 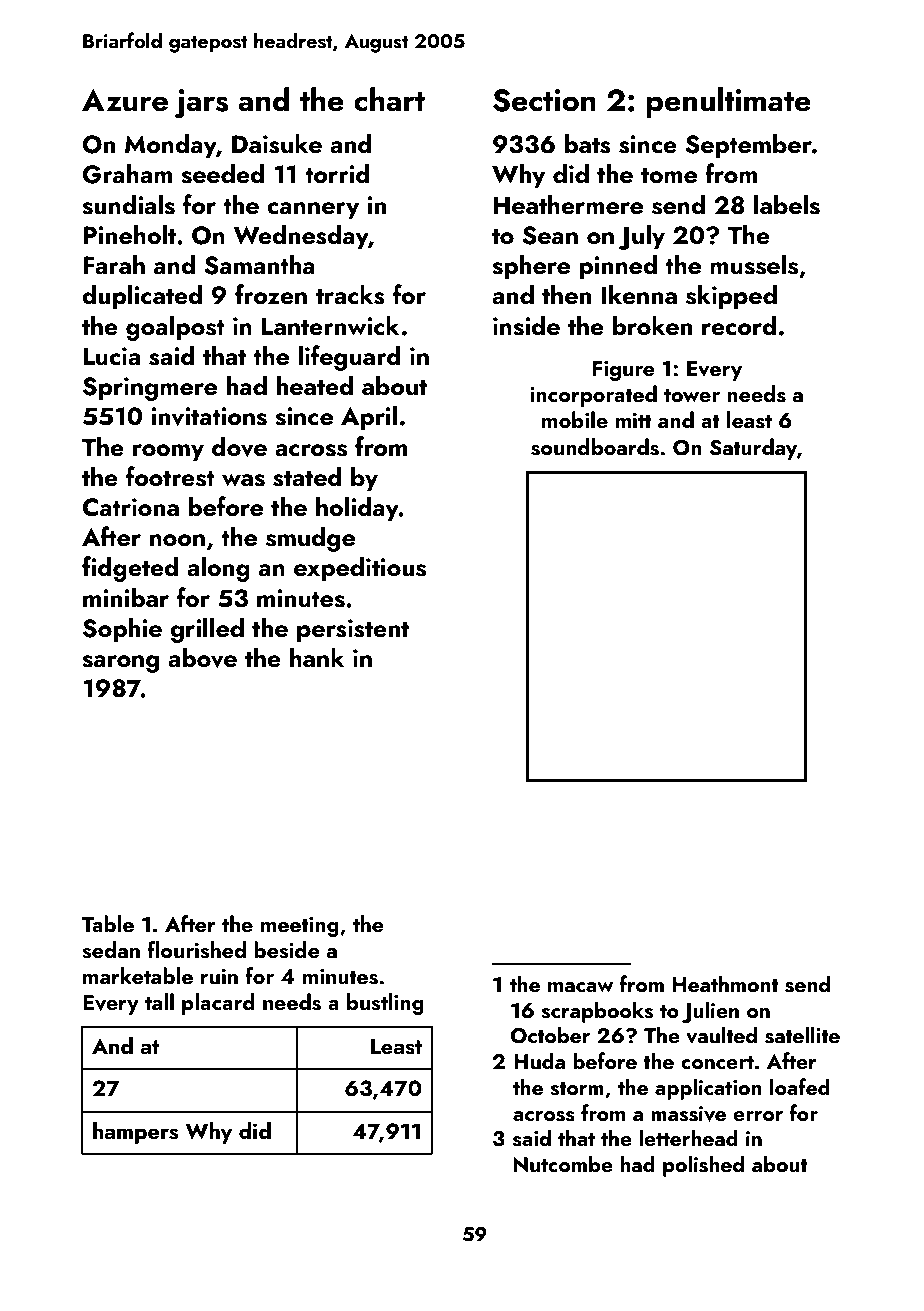 I want to click on record, so click(x=739, y=325).
